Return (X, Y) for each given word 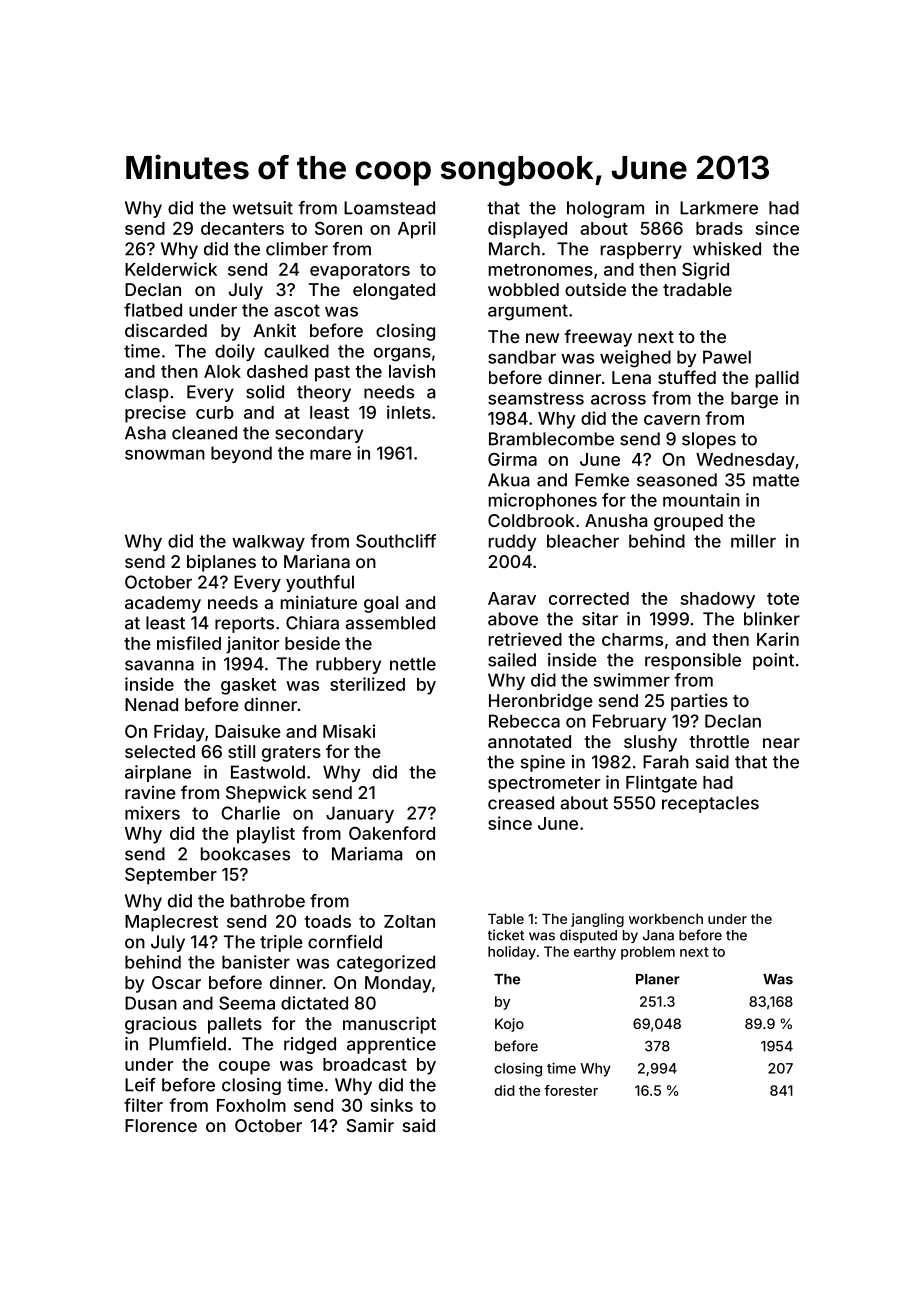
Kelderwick (171, 269)
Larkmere (719, 208)
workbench (666, 918)
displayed (527, 230)
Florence (161, 1125)
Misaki (349, 731)
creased (521, 803)
